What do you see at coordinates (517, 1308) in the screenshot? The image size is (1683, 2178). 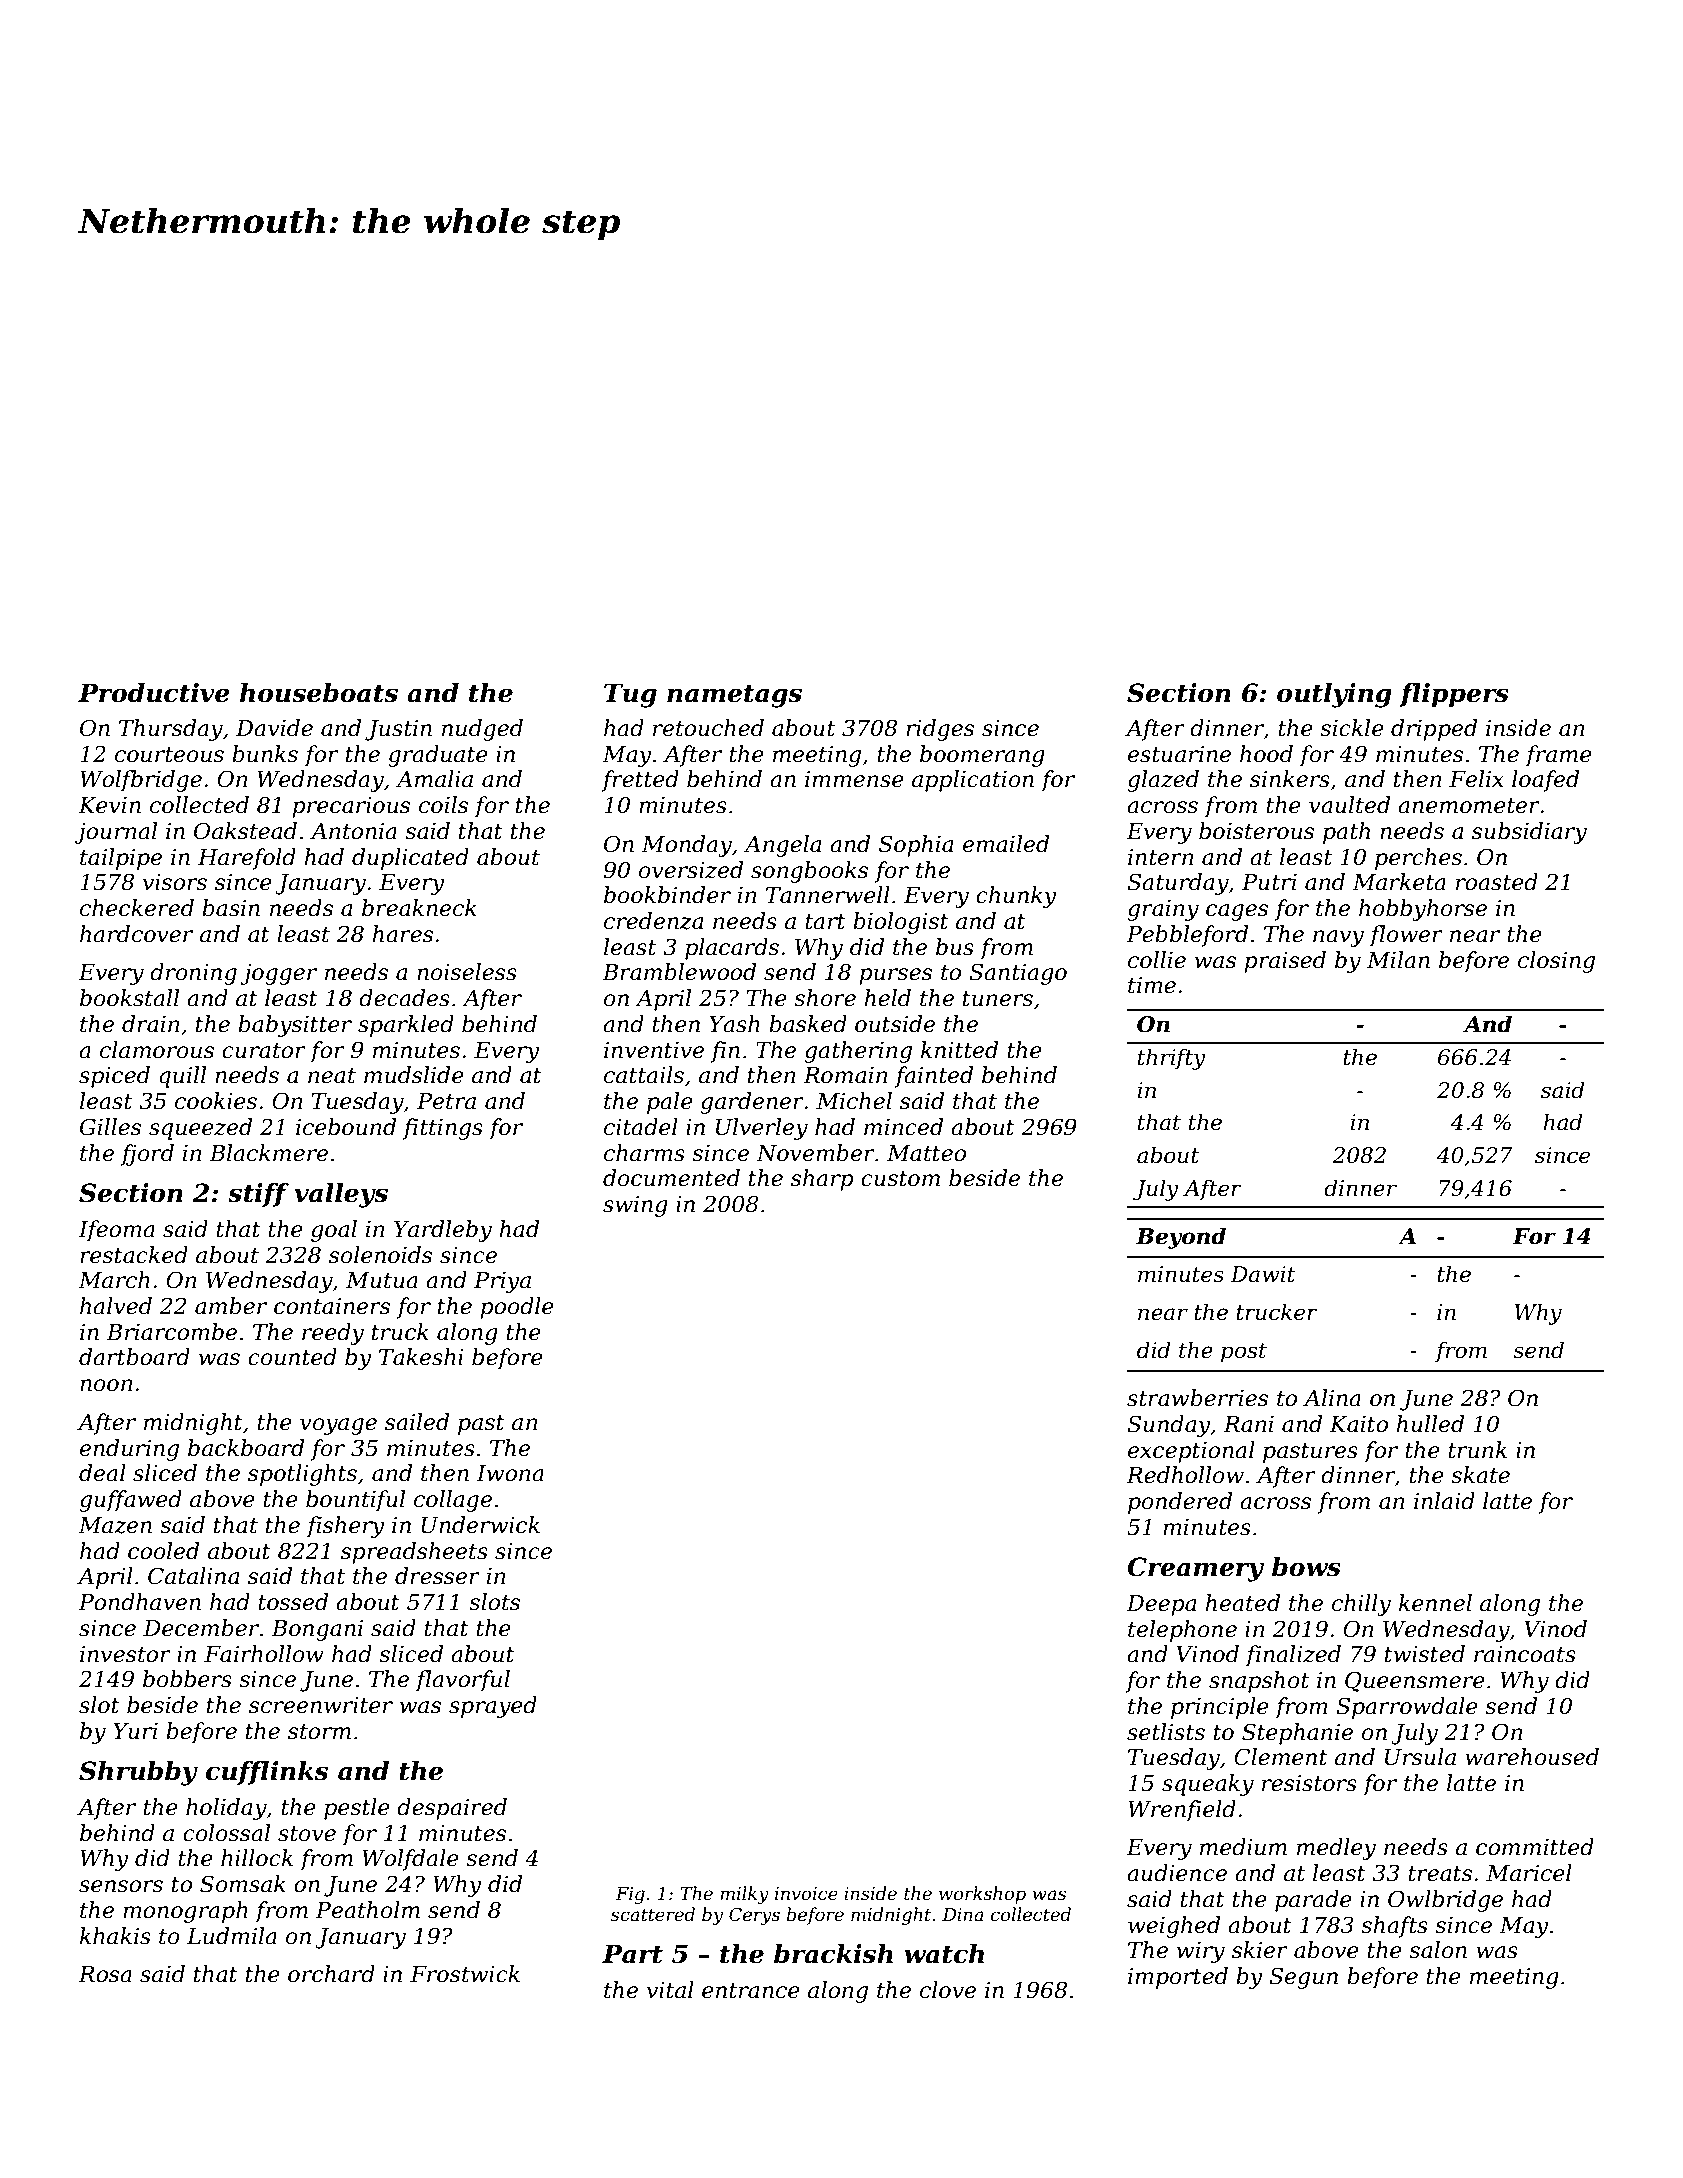 I see `poodle` at bounding box center [517, 1308].
